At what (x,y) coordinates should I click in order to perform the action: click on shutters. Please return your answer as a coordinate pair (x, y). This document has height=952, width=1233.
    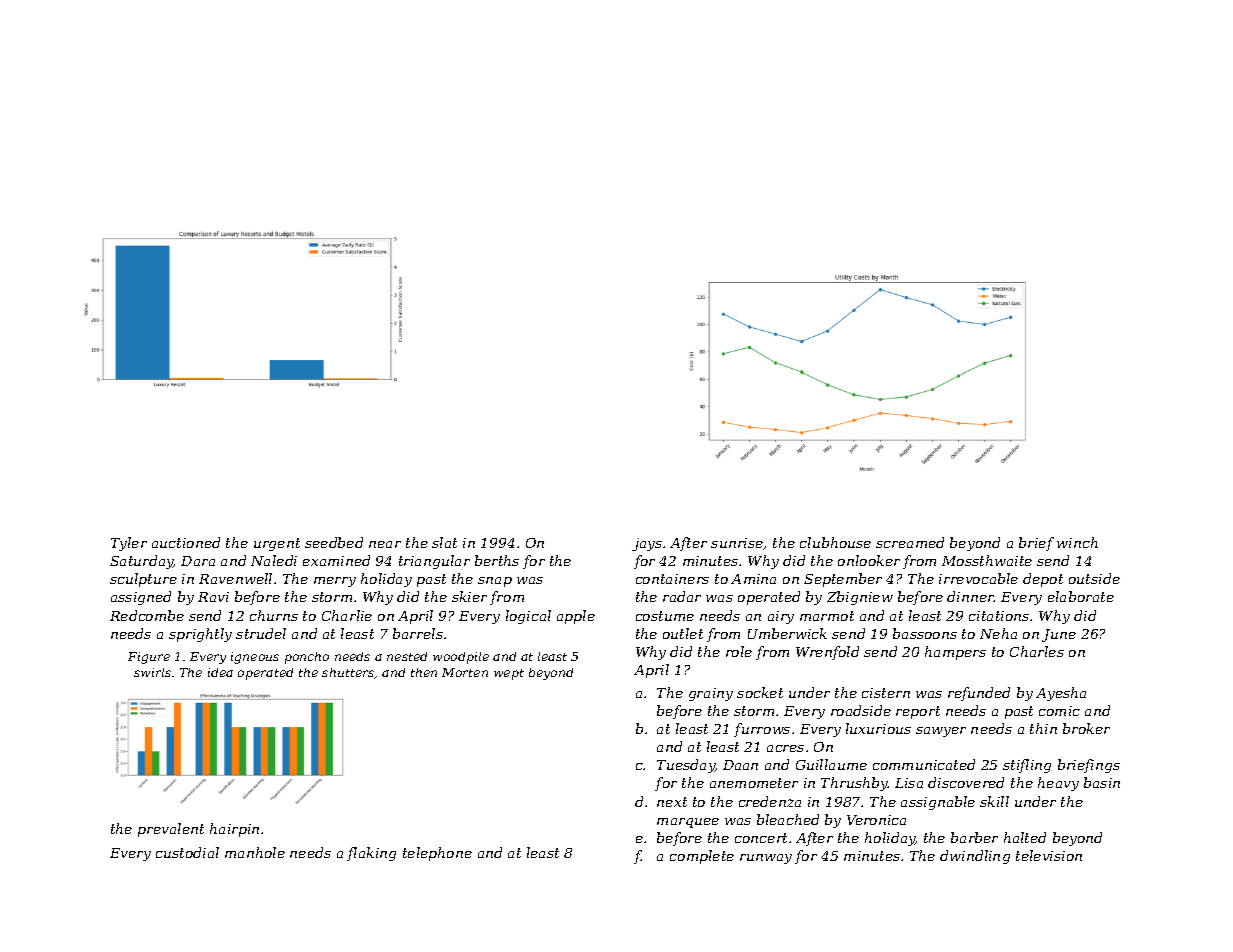
    Looking at the image, I should click on (348, 673).
